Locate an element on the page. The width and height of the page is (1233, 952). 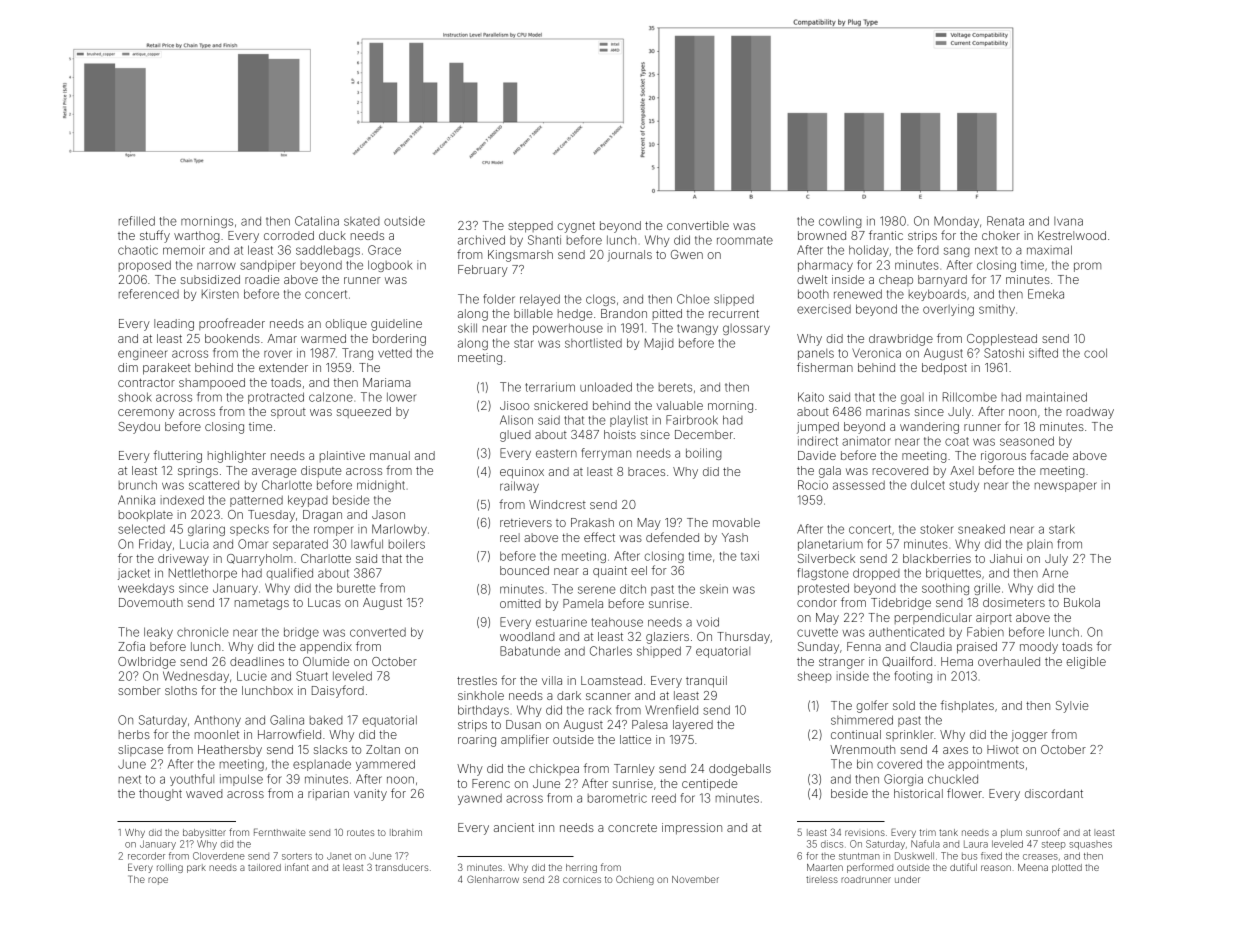
Meena is located at coordinates (1033, 867).
